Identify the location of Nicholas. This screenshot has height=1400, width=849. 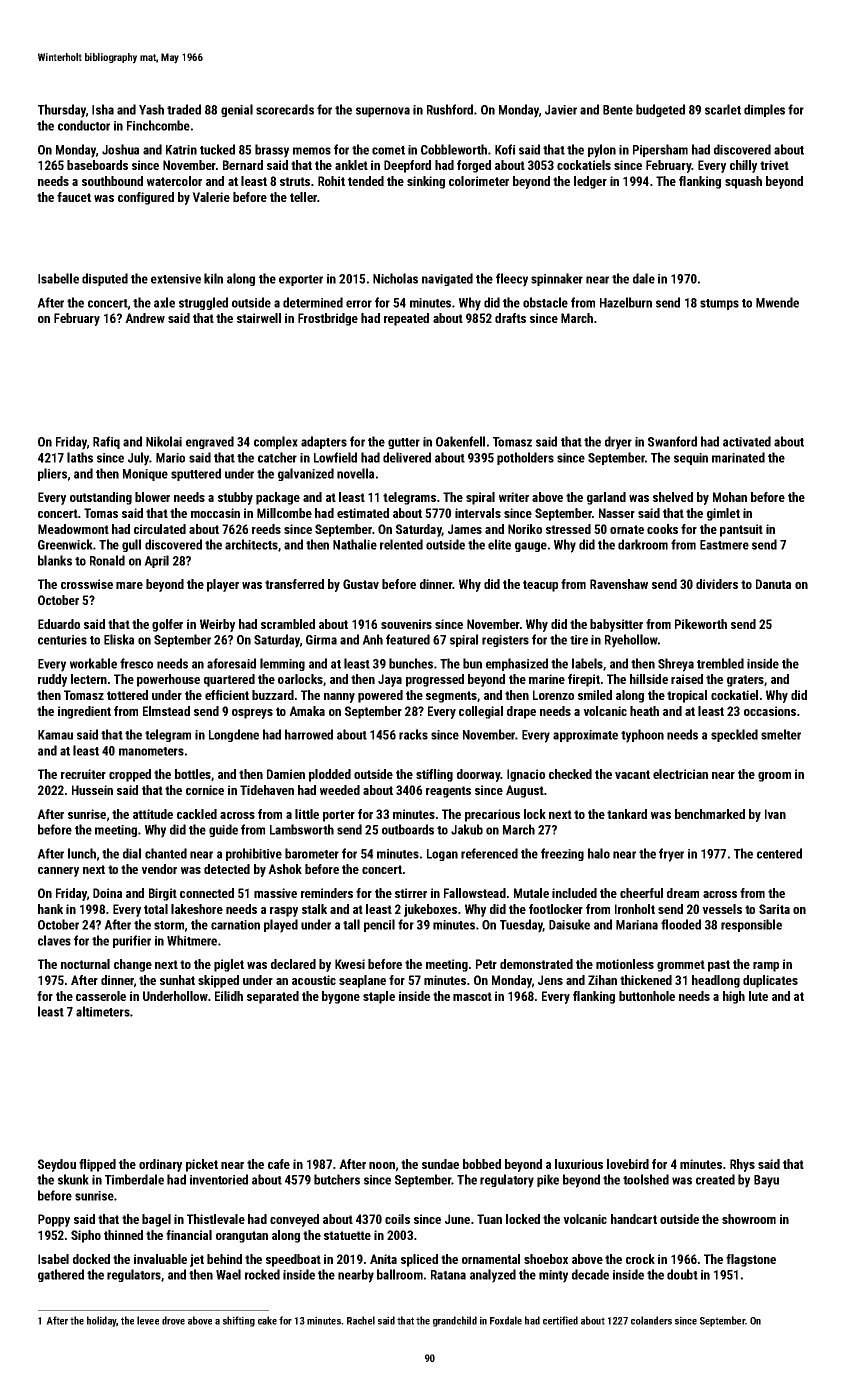
(395, 278).
